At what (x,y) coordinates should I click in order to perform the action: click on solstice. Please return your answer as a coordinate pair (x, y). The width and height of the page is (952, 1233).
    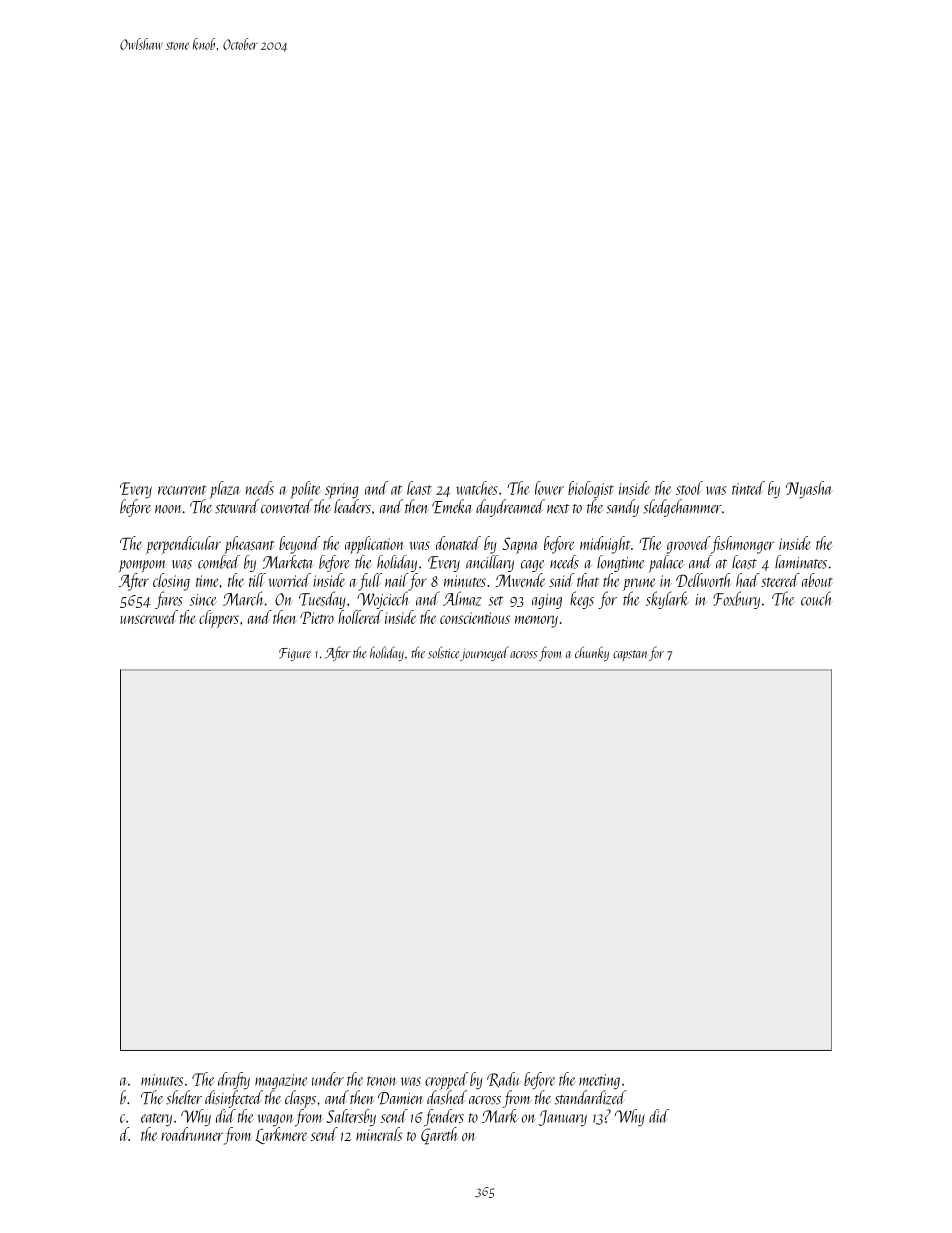
    Looking at the image, I should click on (443, 652).
